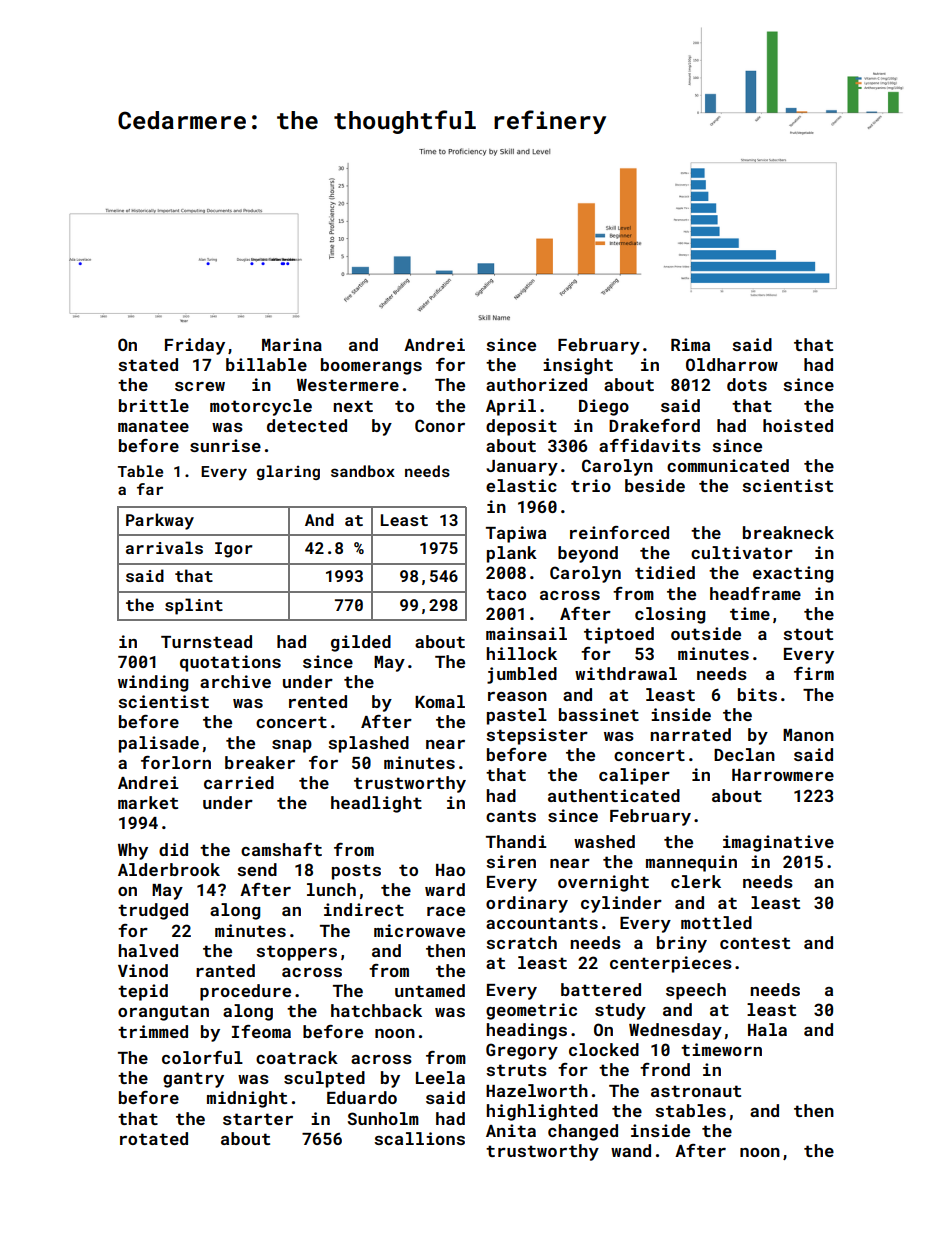  What do you see at coordinates (537, 736) in the screenshot?
I see `stepsister` at bounding box center [537, 736].
